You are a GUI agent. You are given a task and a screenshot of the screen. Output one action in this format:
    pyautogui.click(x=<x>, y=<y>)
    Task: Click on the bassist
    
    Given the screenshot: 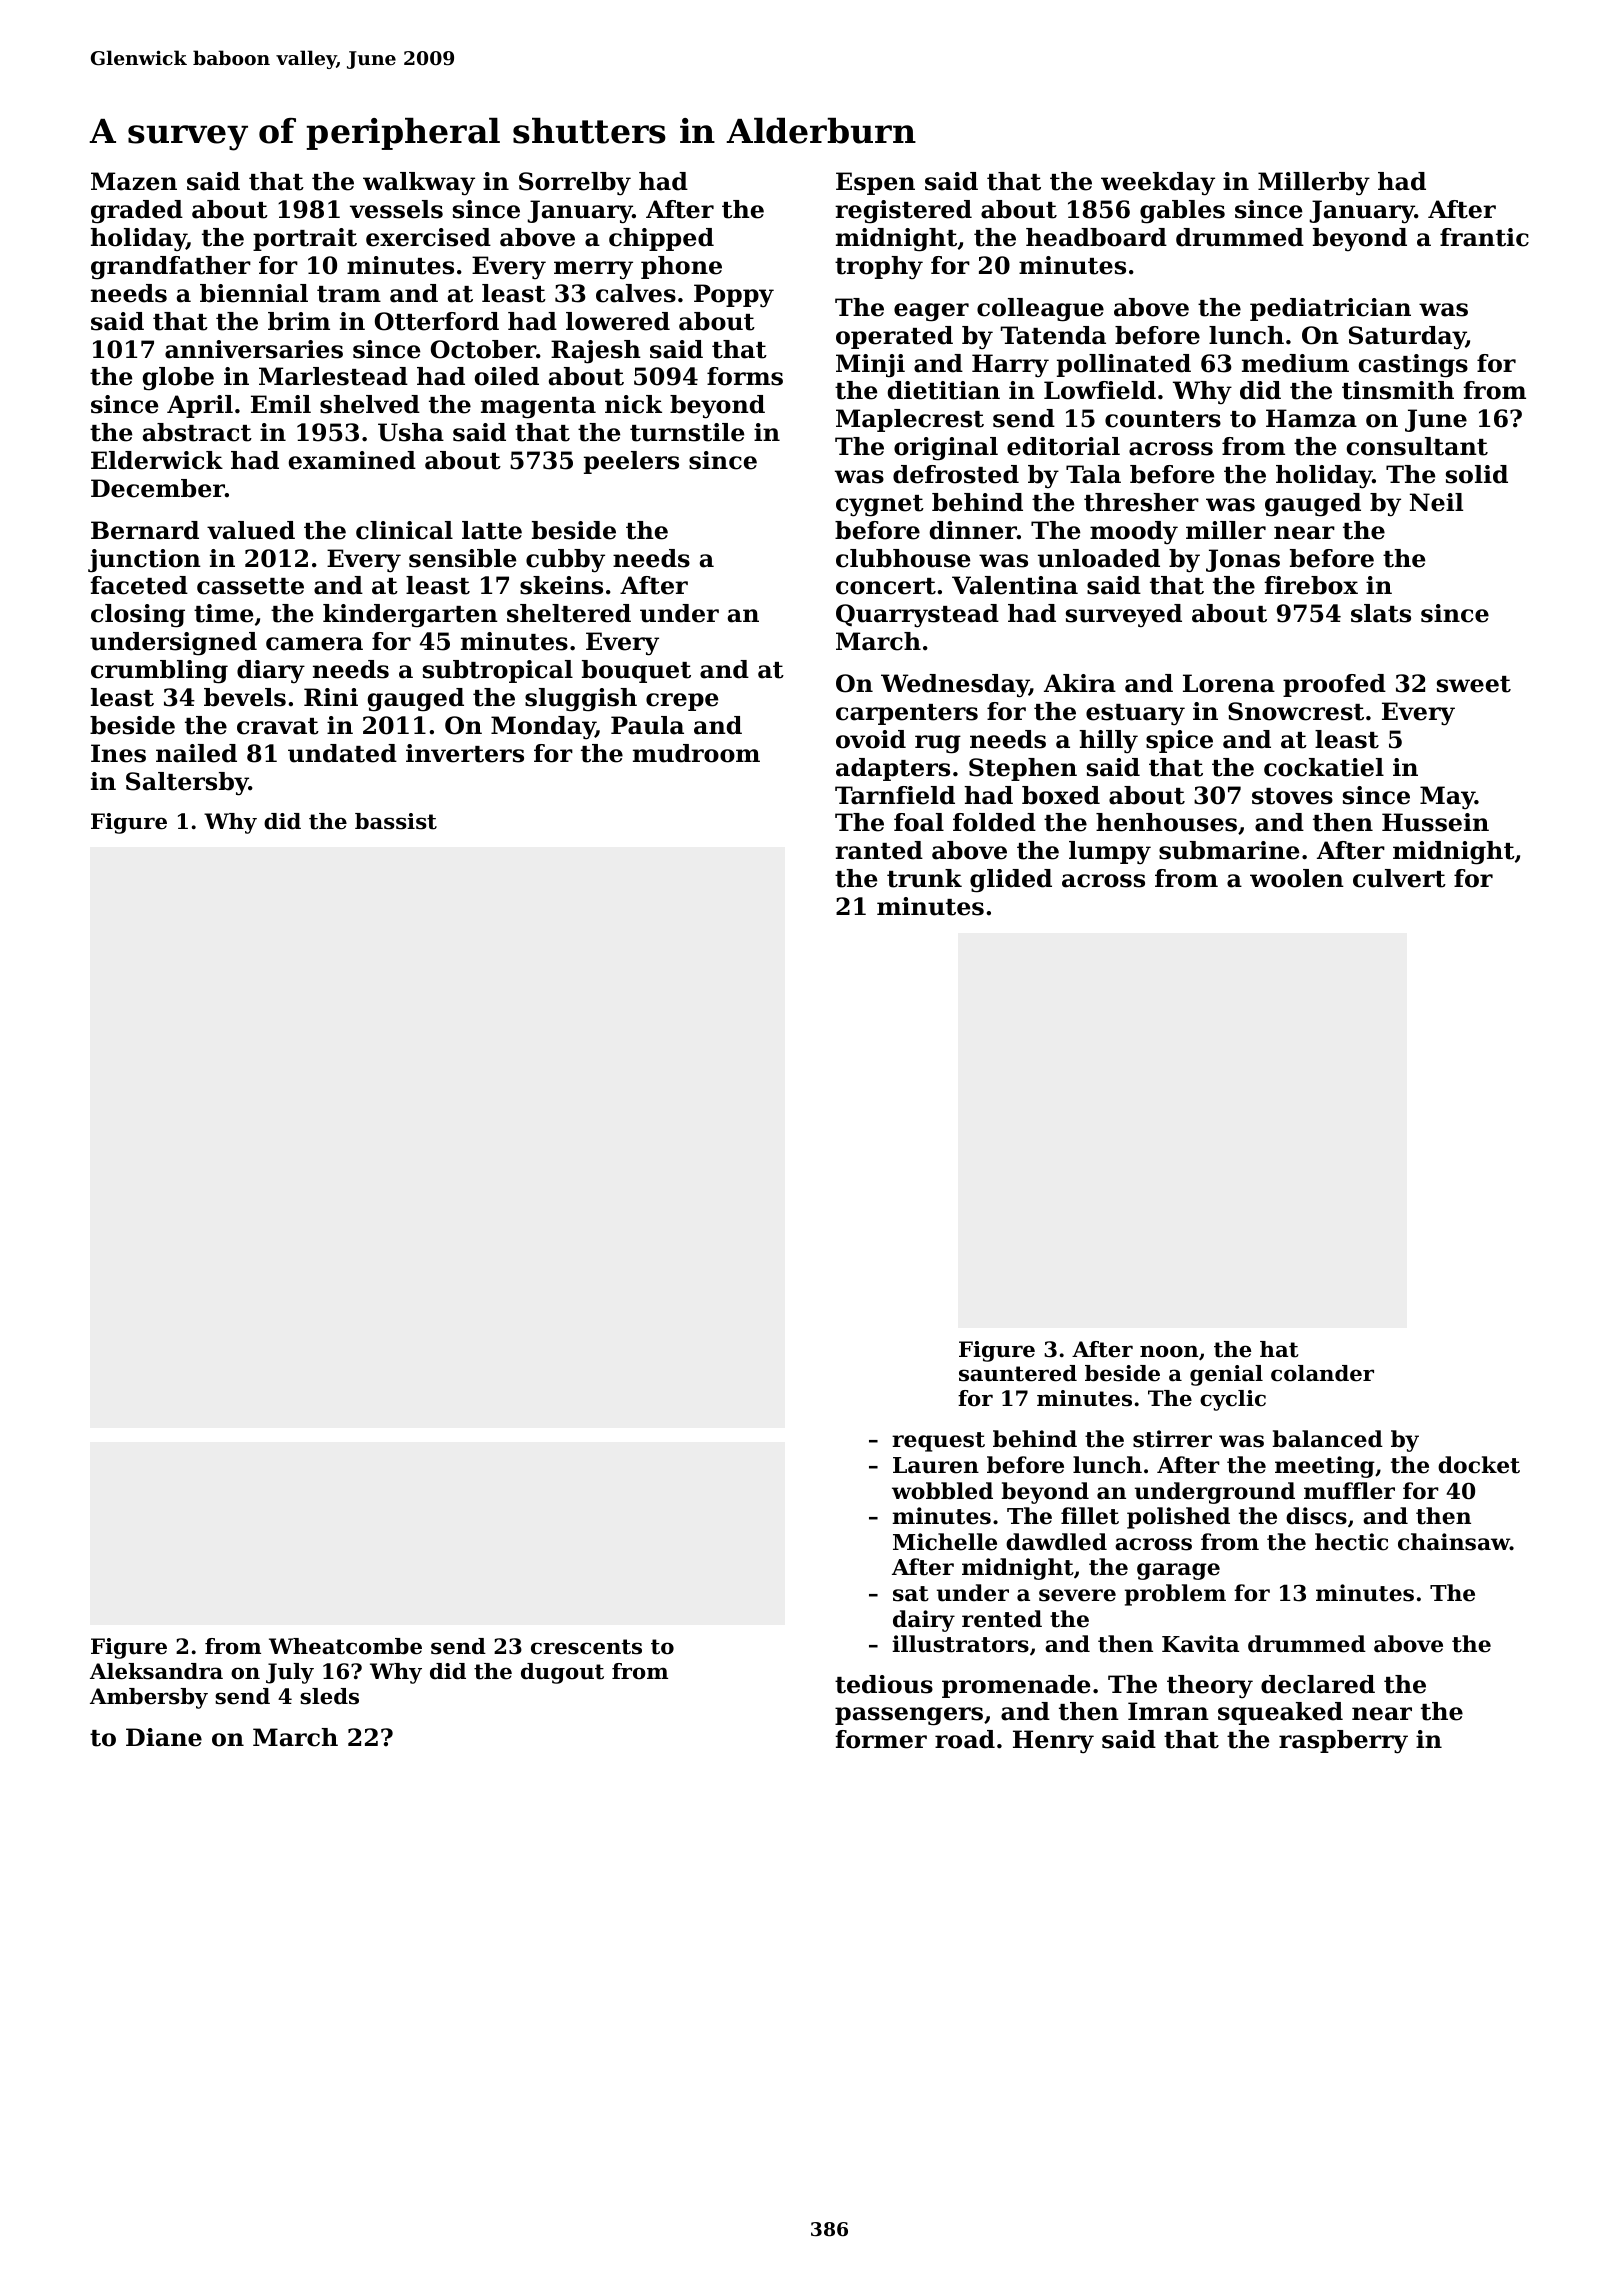 What is the action you would take?
    pyautogui.click(x=396, y=821)
